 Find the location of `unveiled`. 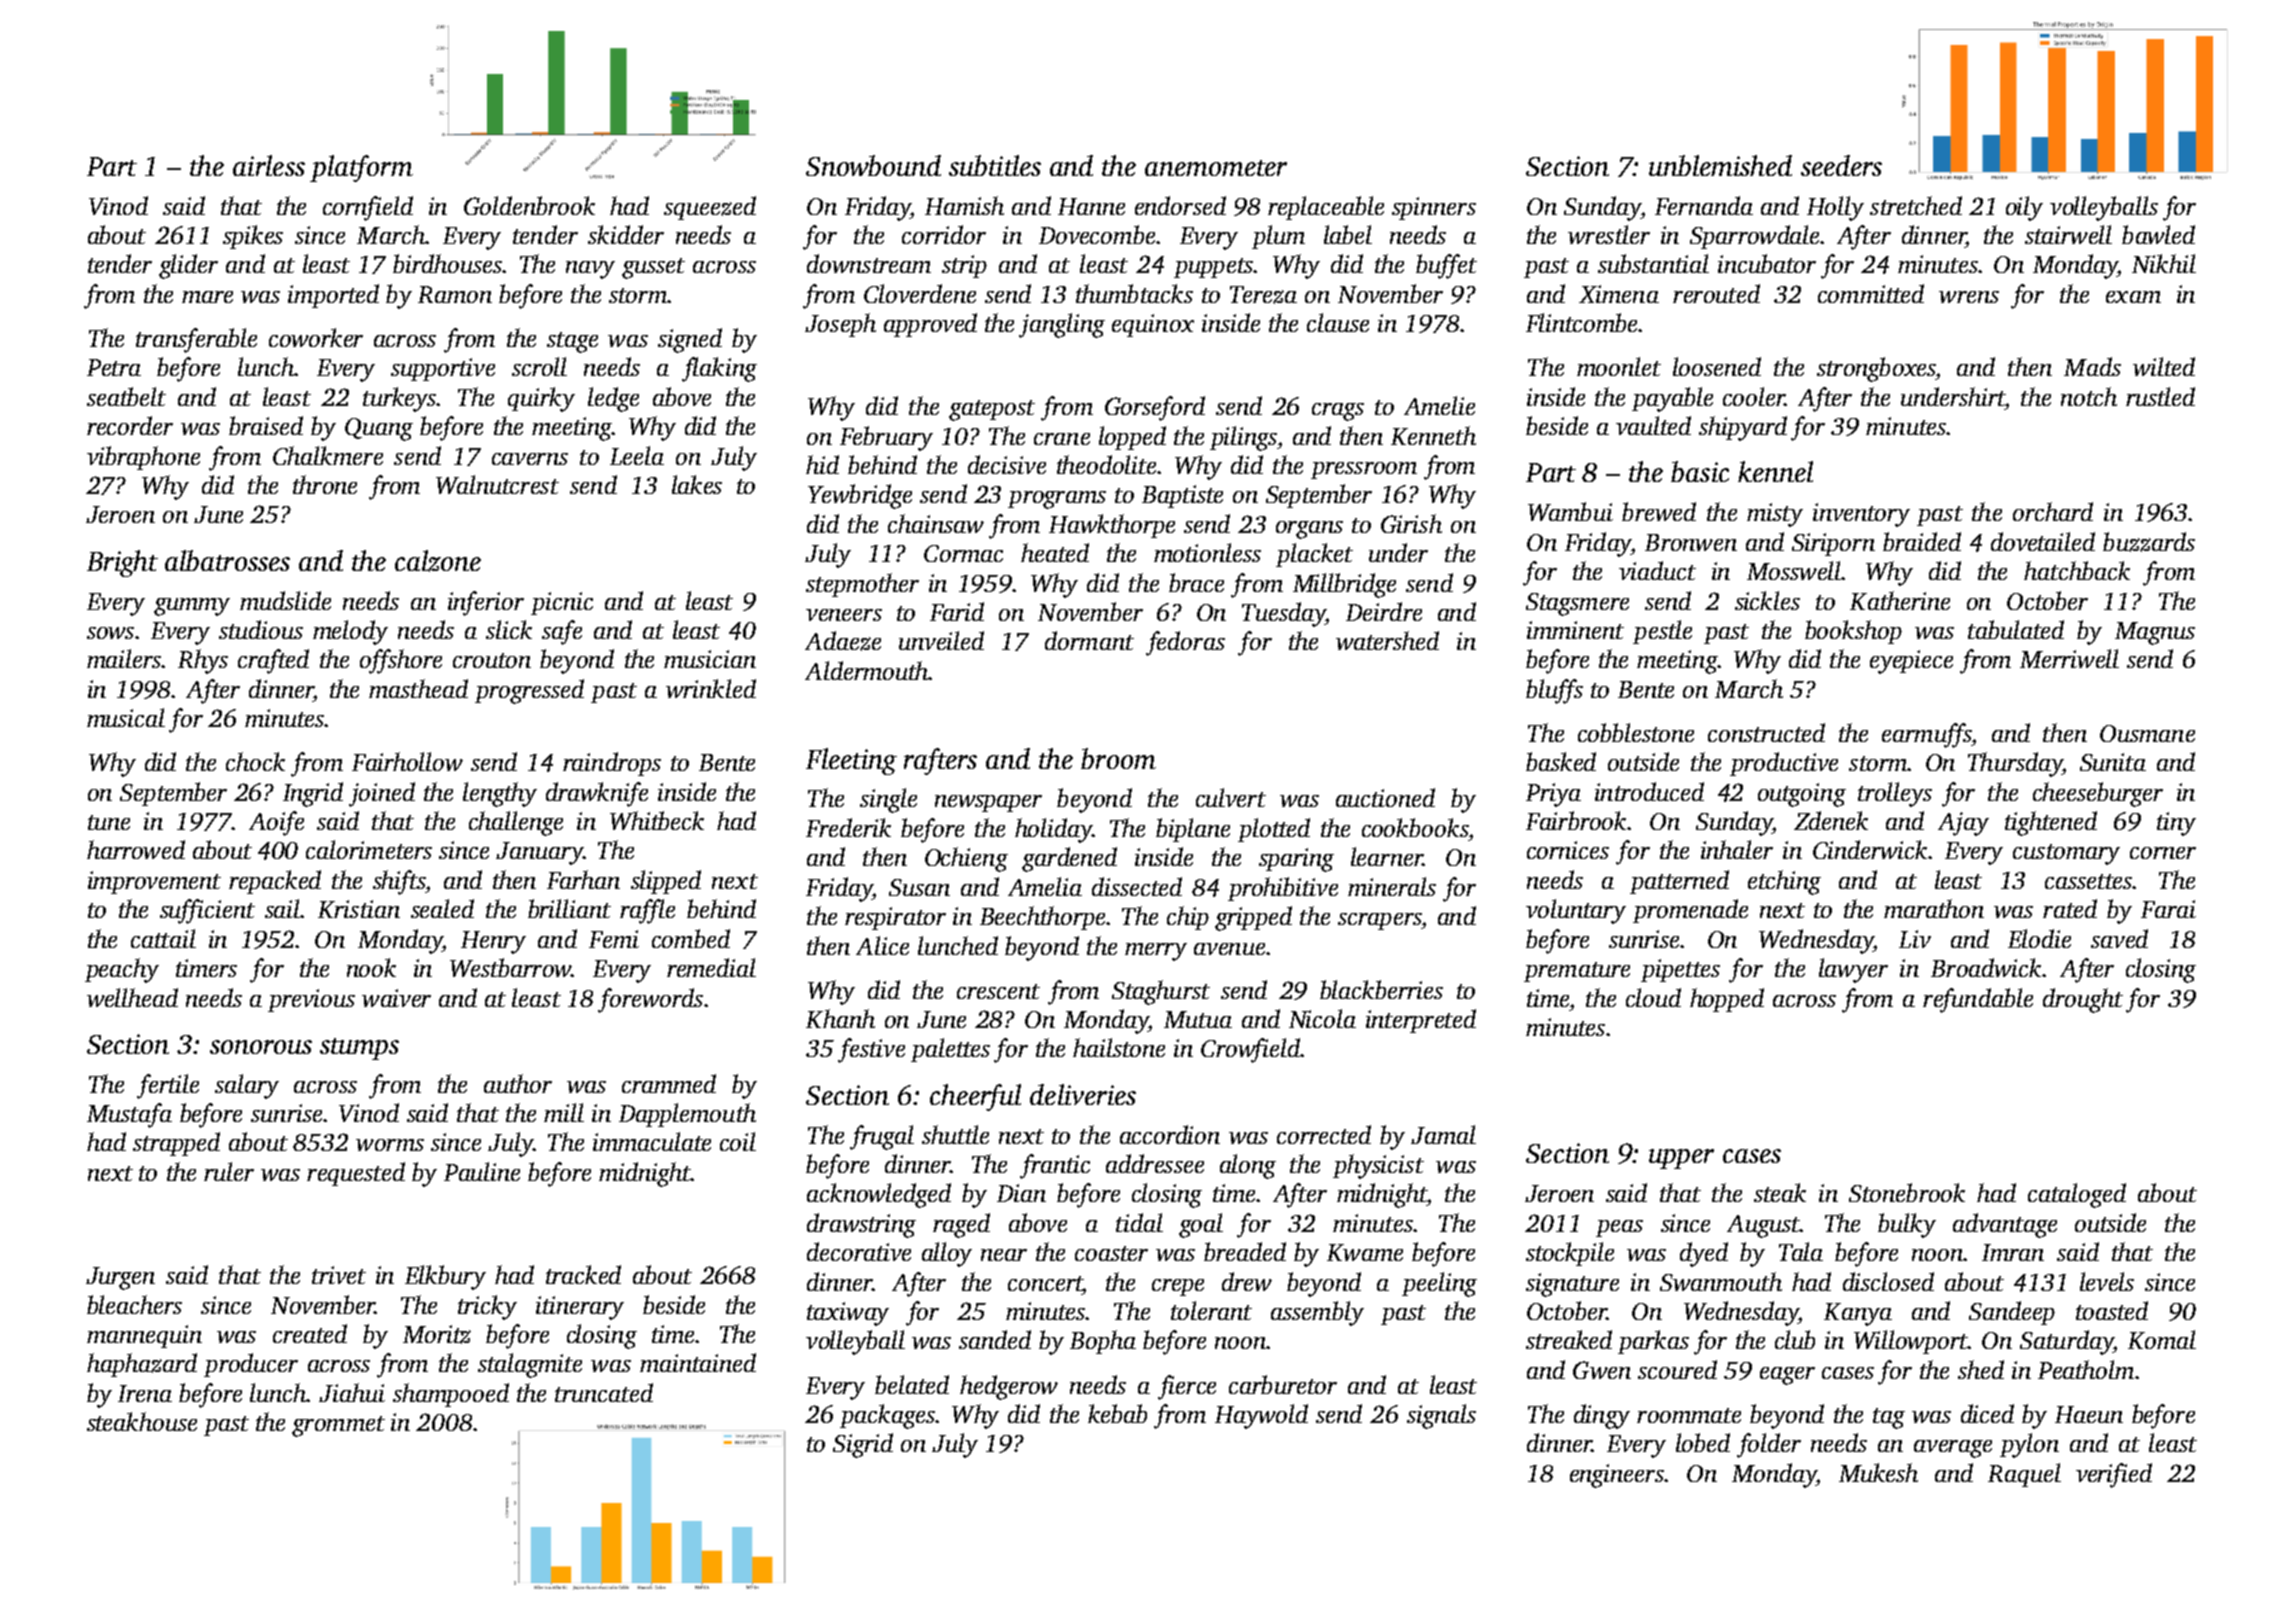

unveiled is located at coordinates (941, 640).
